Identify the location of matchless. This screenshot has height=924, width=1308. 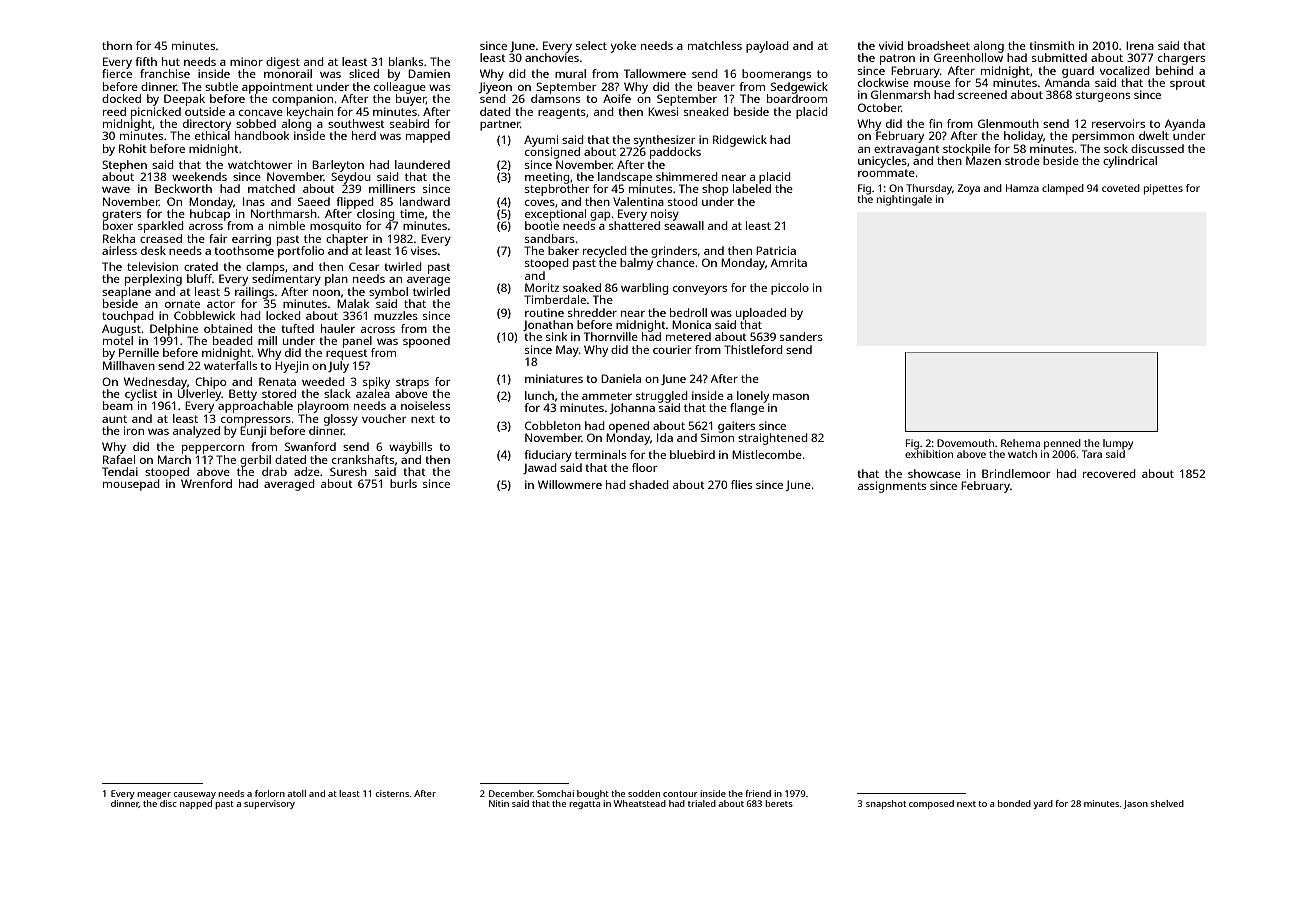
(715, 45).
